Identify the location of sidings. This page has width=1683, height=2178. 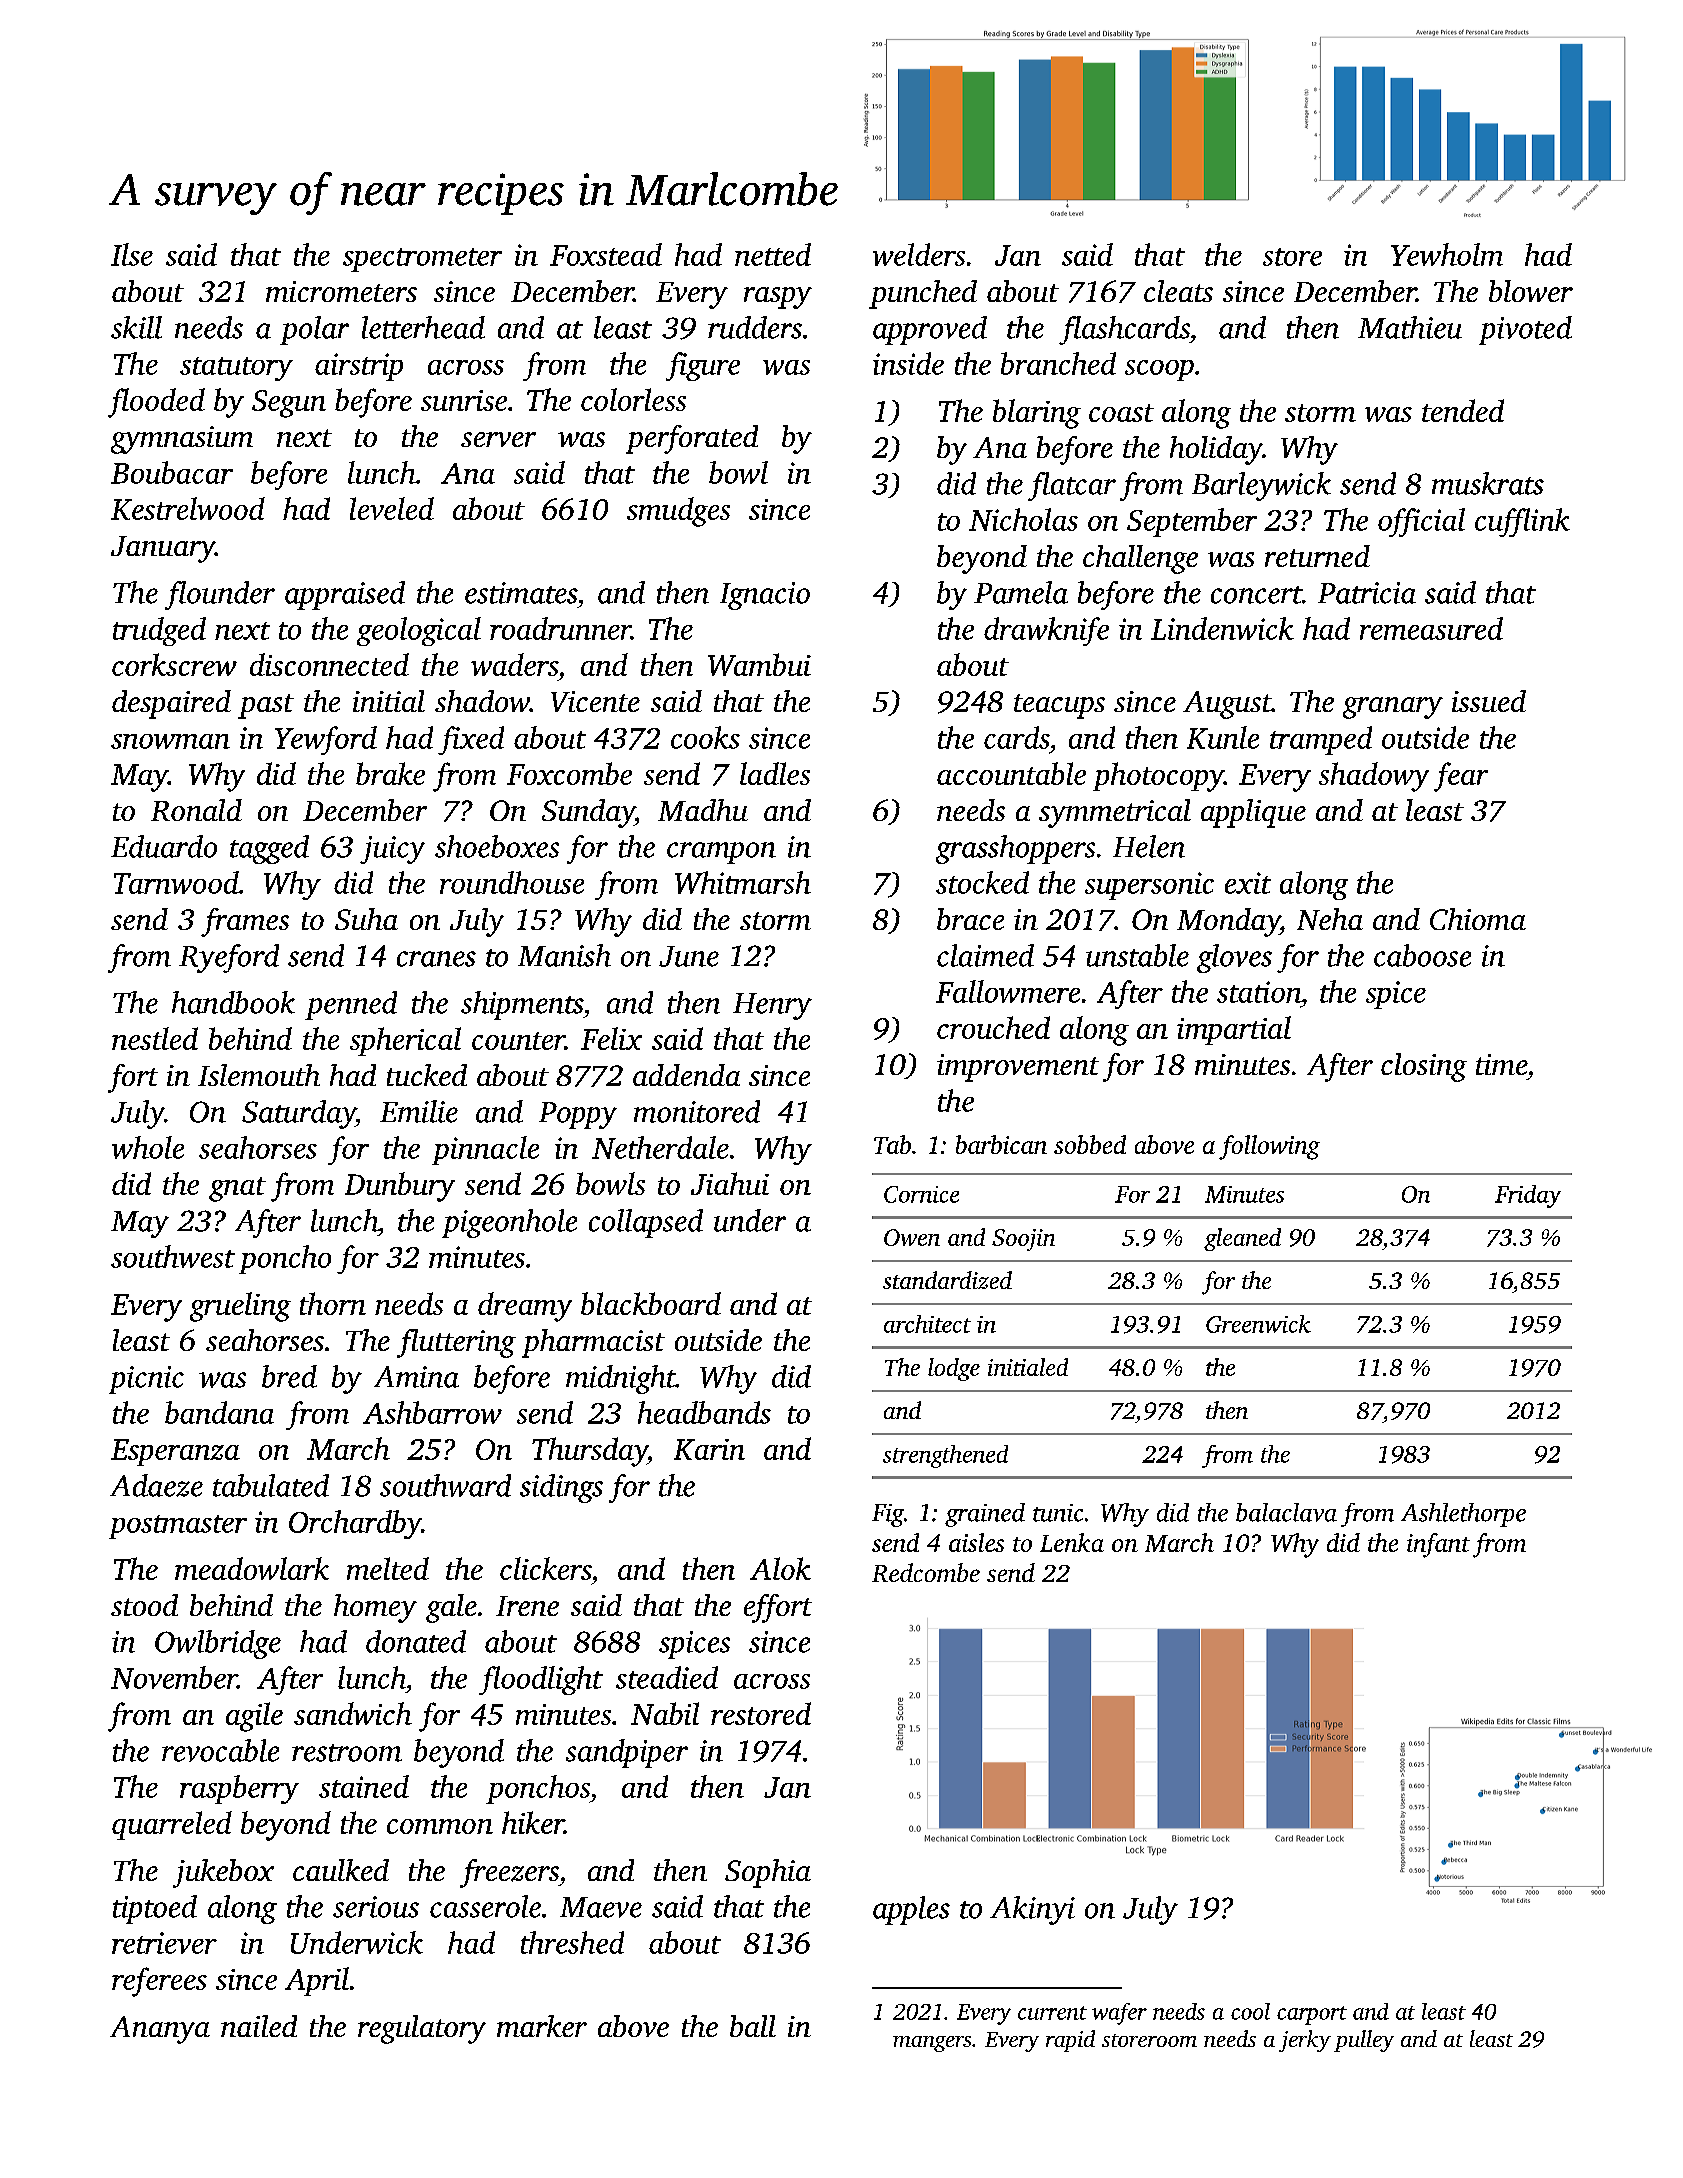
(561, 1488).
